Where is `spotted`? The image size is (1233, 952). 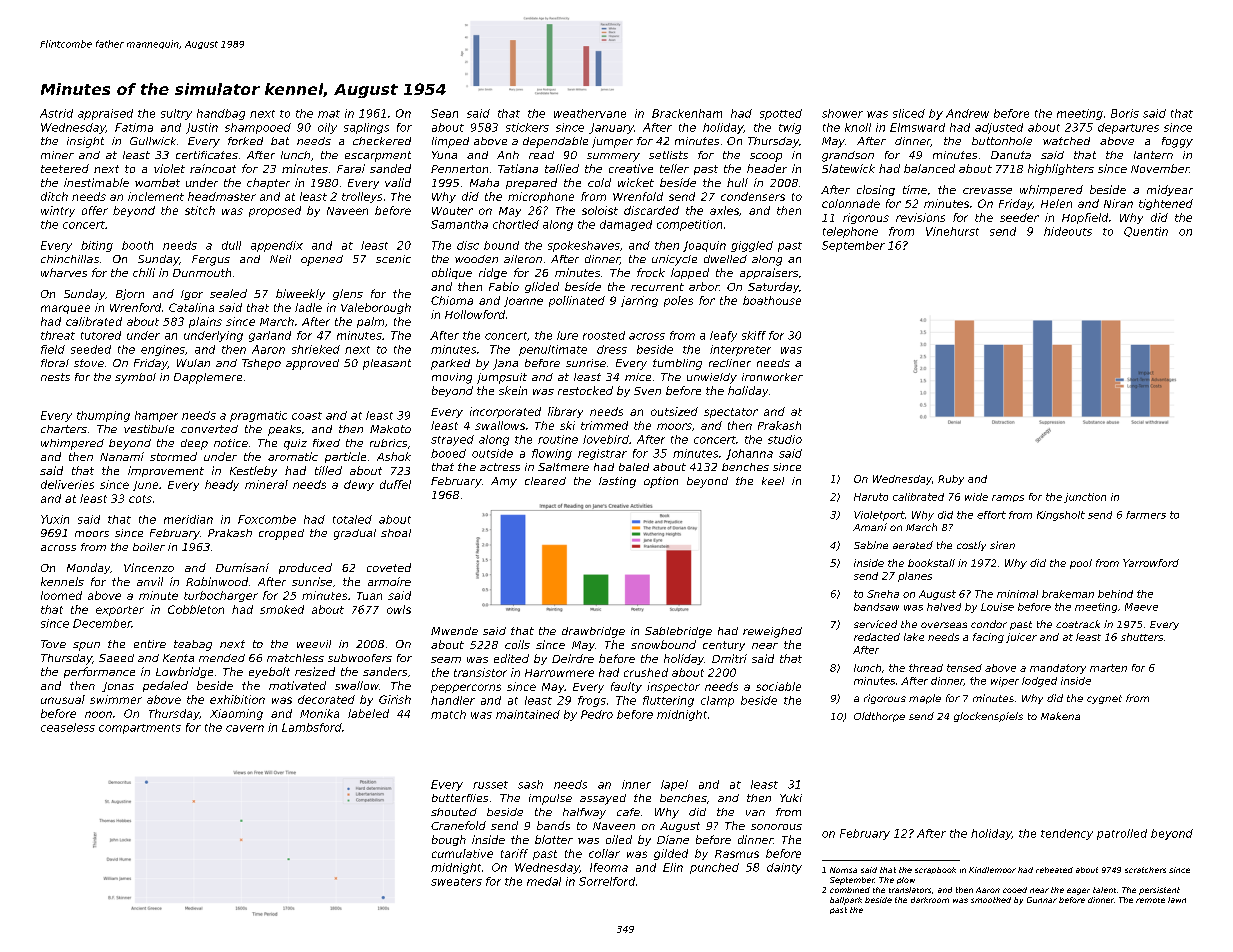 spotted is located at coordinates (781, 114).
